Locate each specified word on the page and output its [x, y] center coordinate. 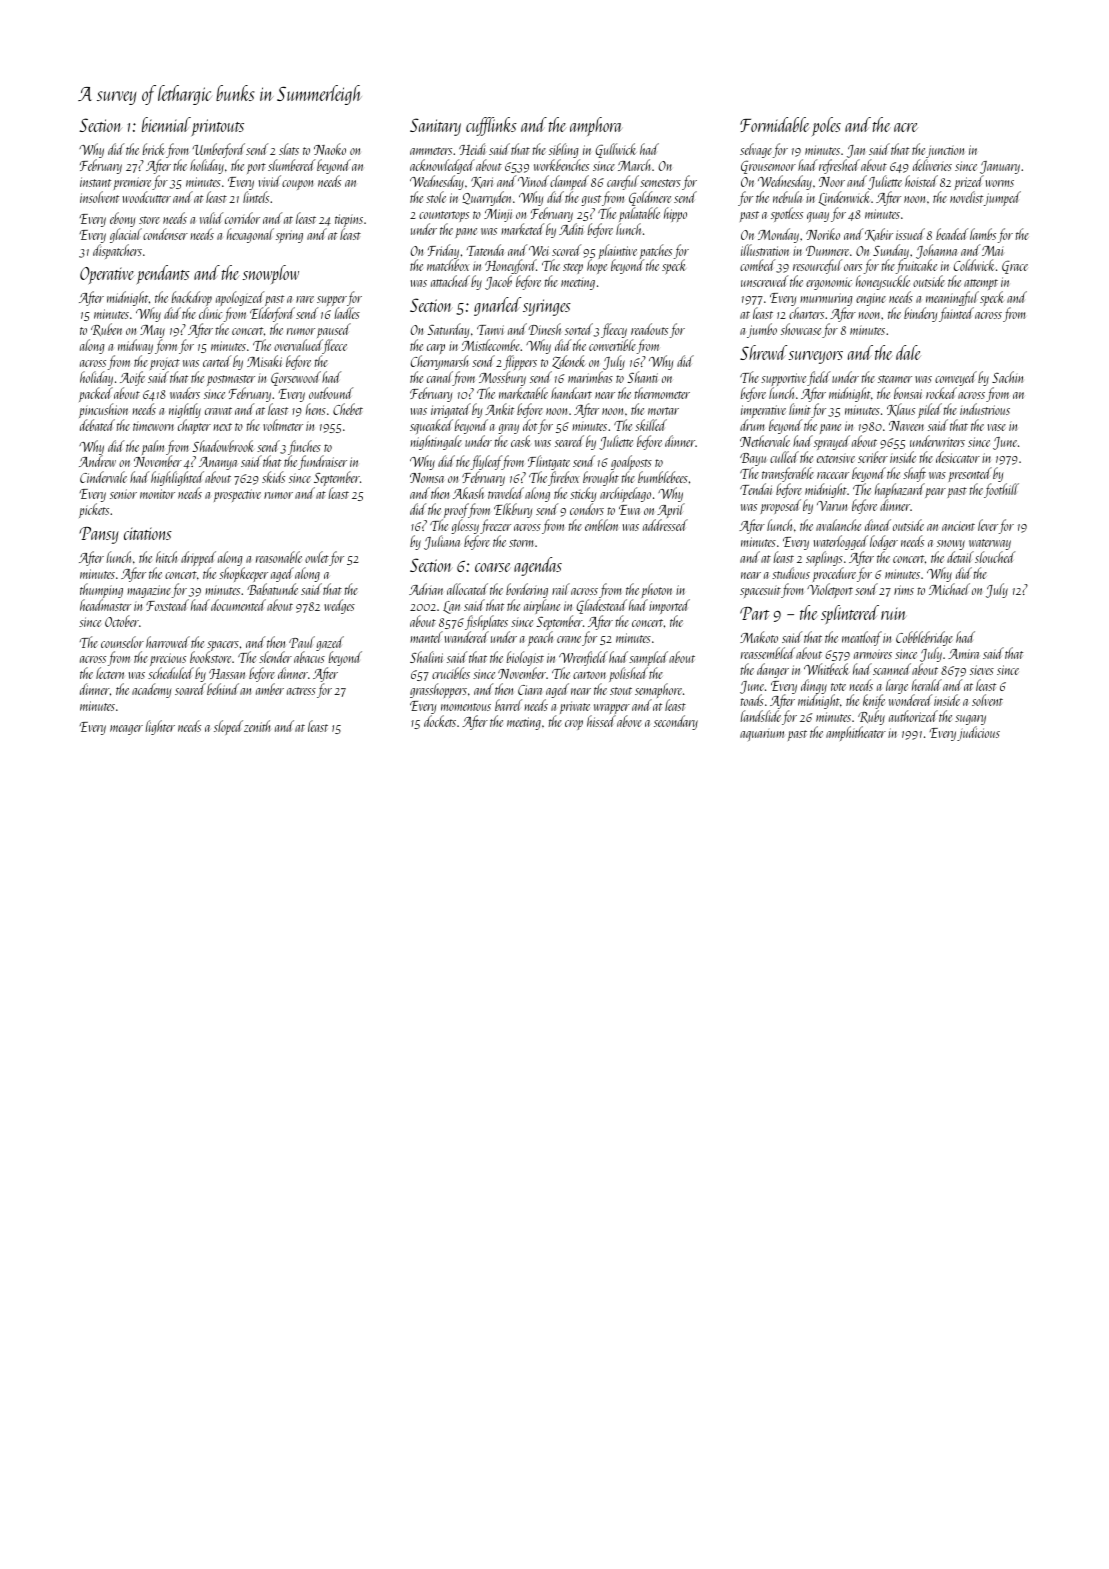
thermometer [662, 393]
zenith [257, 726]
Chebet [348, 409]
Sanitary [435, 127]
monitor [157, 494]
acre [906, 127]
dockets [440, 721]
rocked [941, 393]
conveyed [956, 378]
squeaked [431, 426]
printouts [218, 127]
